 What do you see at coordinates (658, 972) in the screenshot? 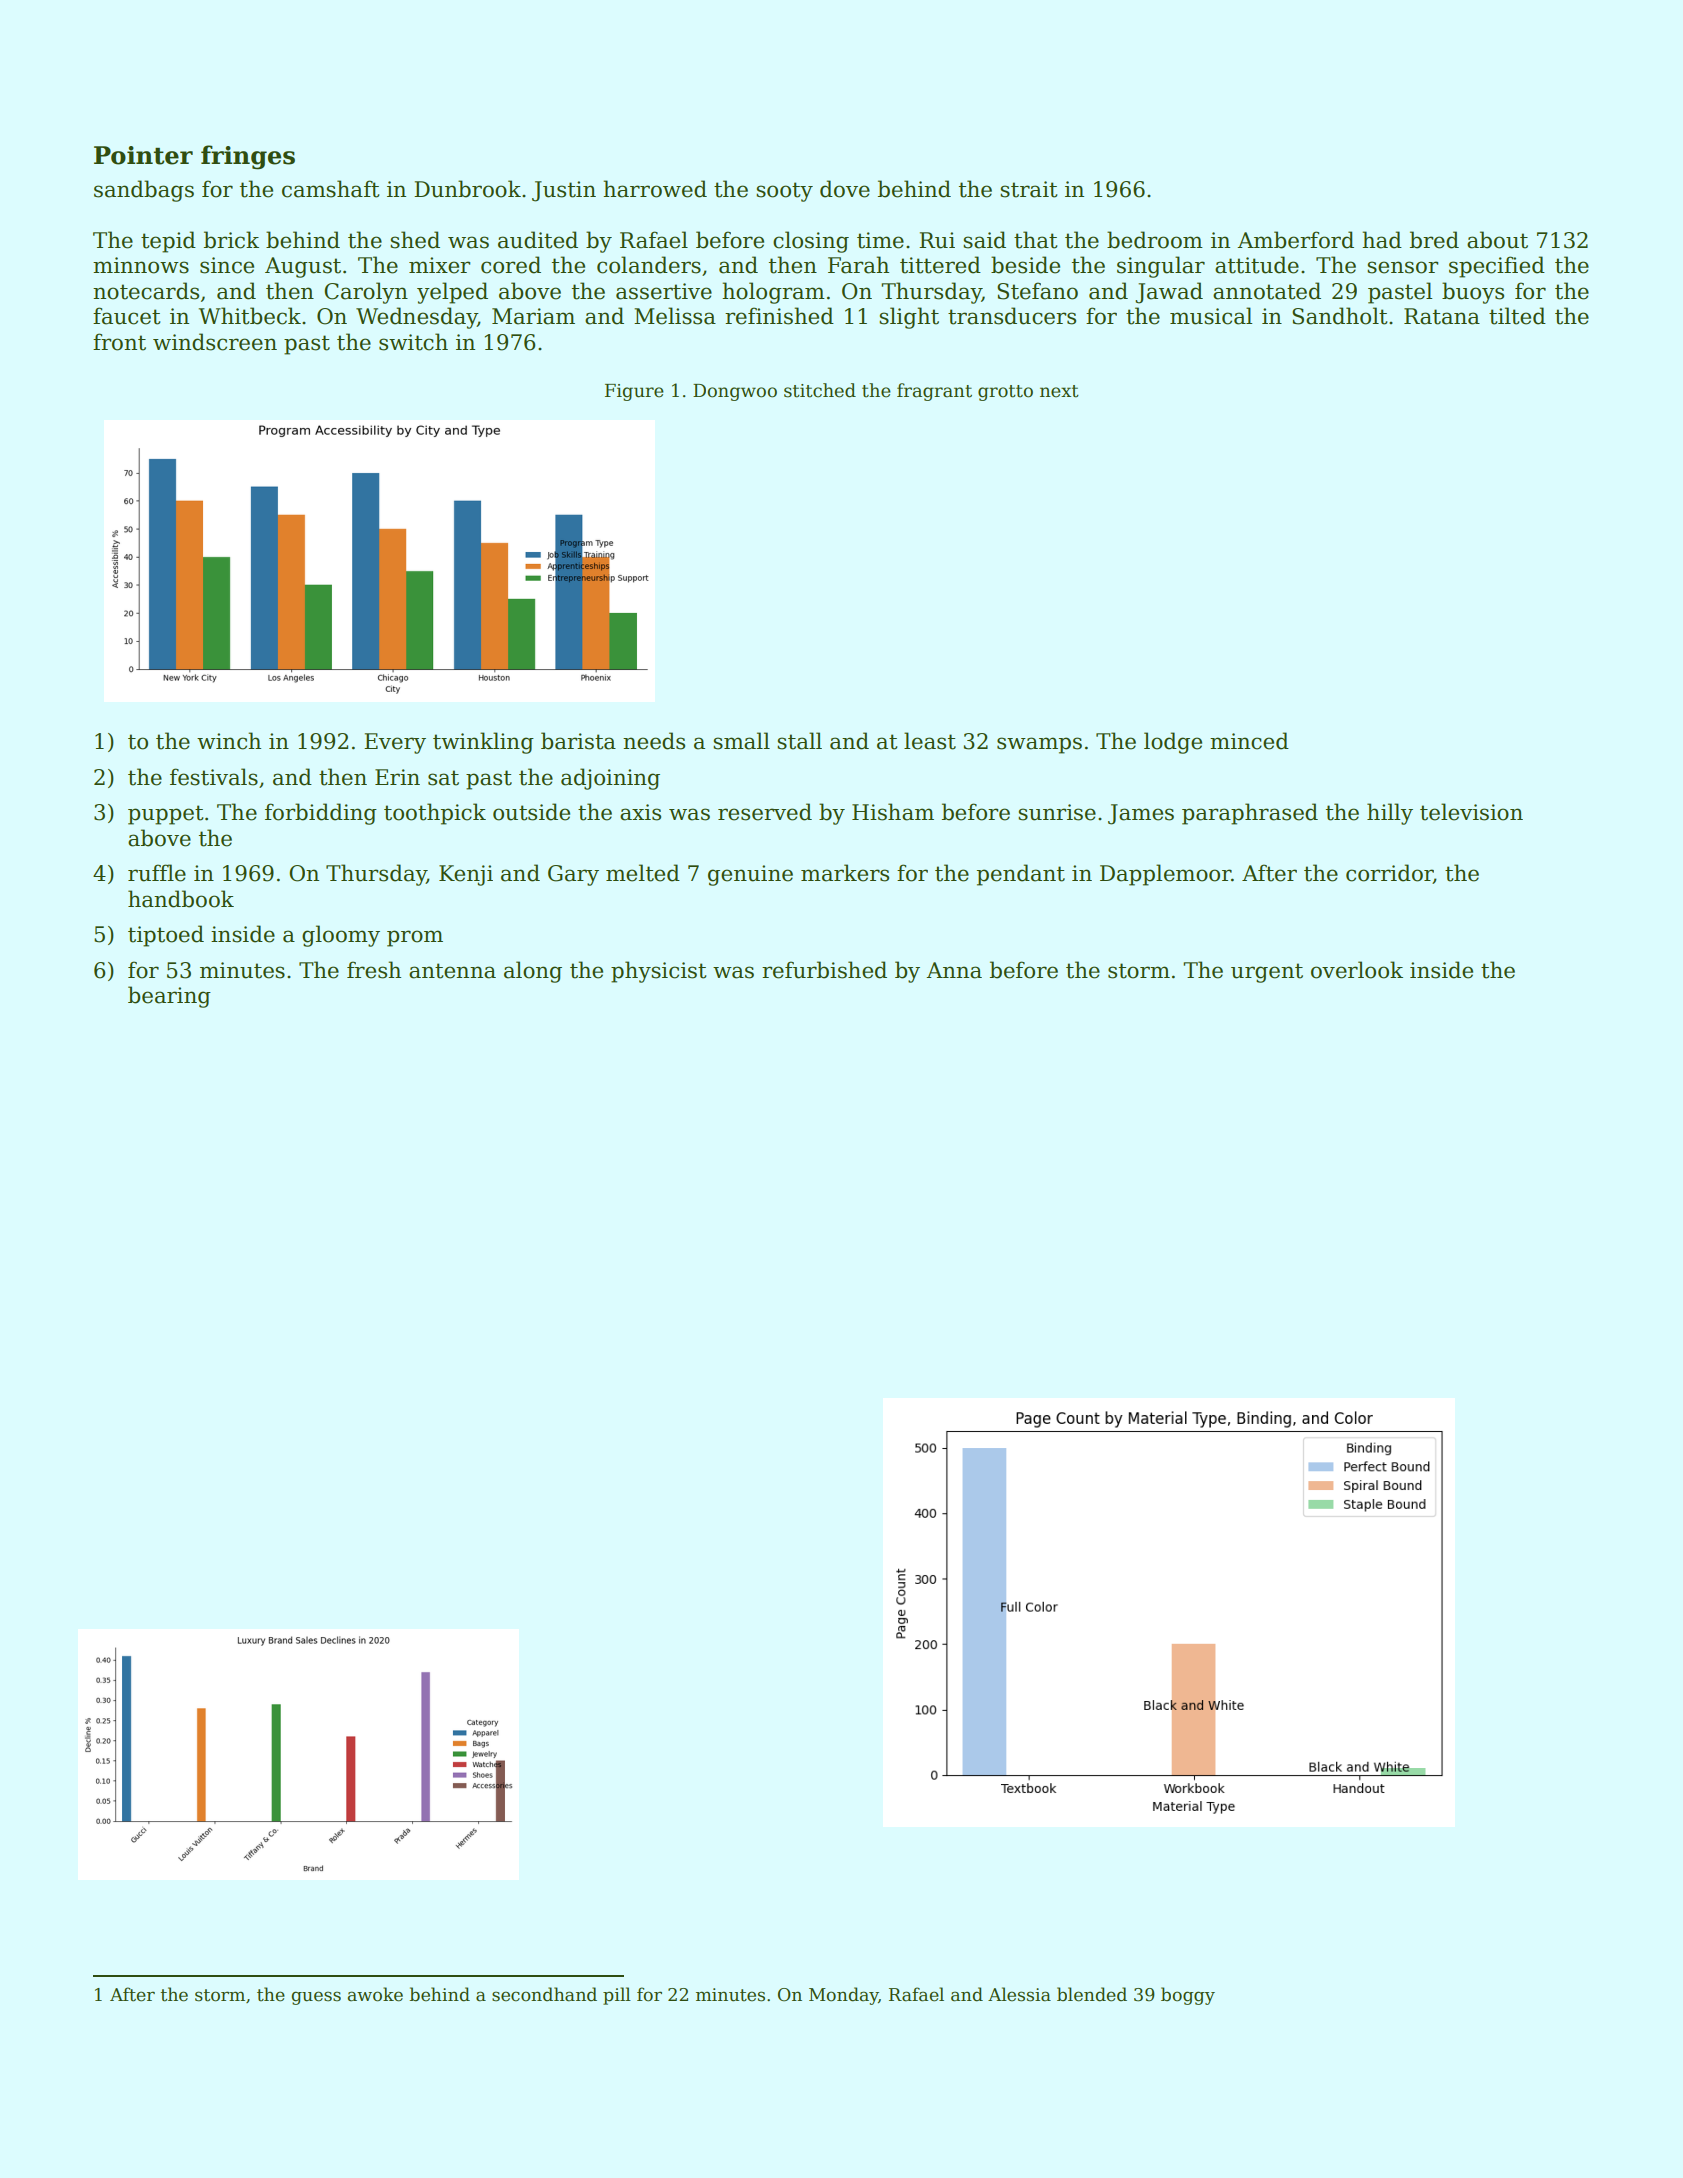
I see `physicist` at bounding box center [658, 972].
